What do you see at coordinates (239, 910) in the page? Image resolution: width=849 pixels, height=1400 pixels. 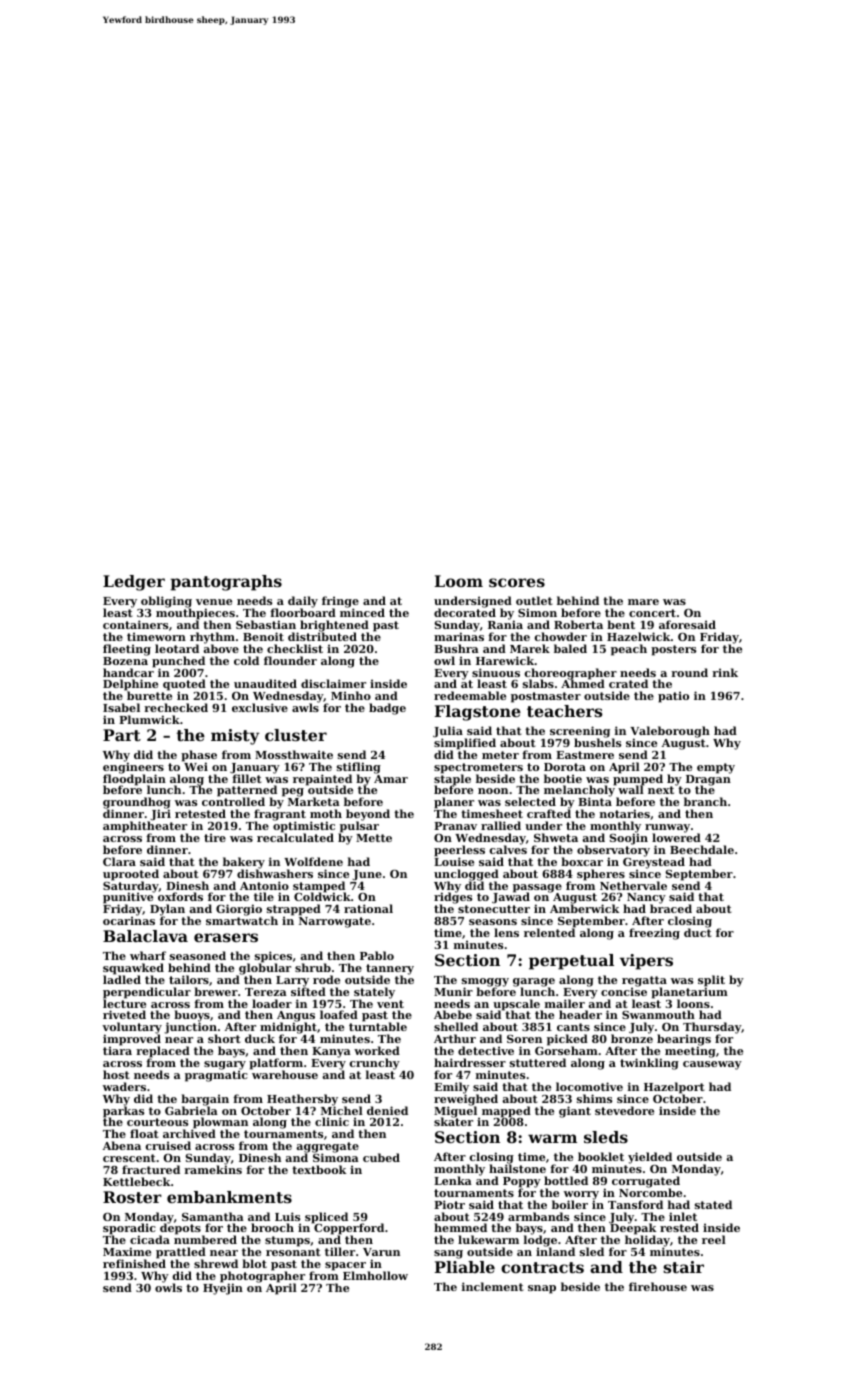 I see `Giorgio` at bounding box center [239, 910].
